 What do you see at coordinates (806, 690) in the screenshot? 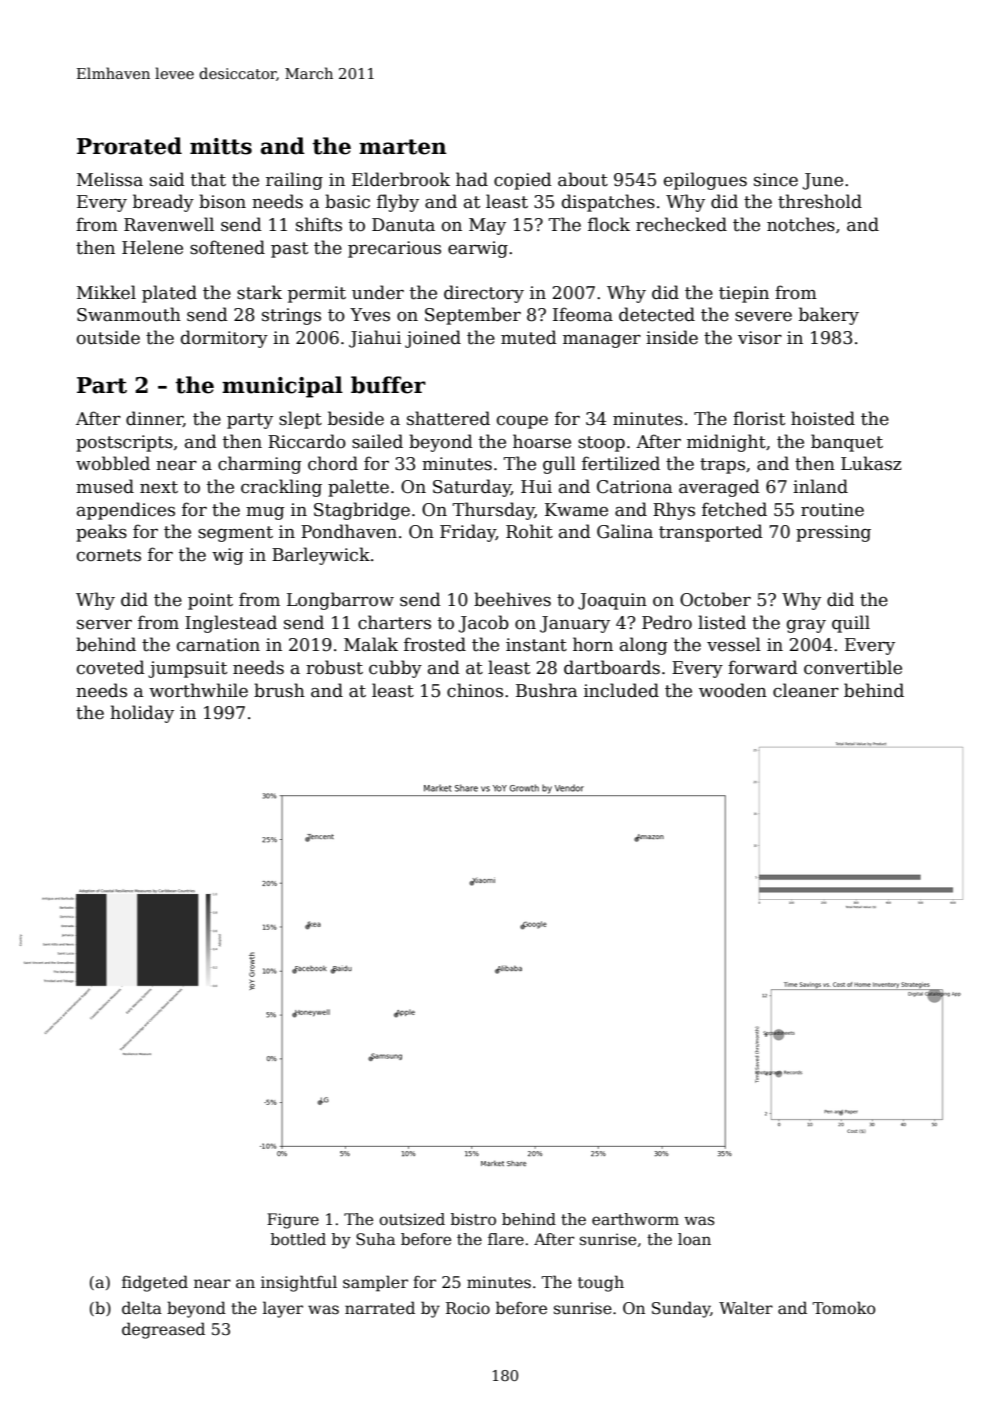
I see `cleaner` at bounding box center [806, 690].
